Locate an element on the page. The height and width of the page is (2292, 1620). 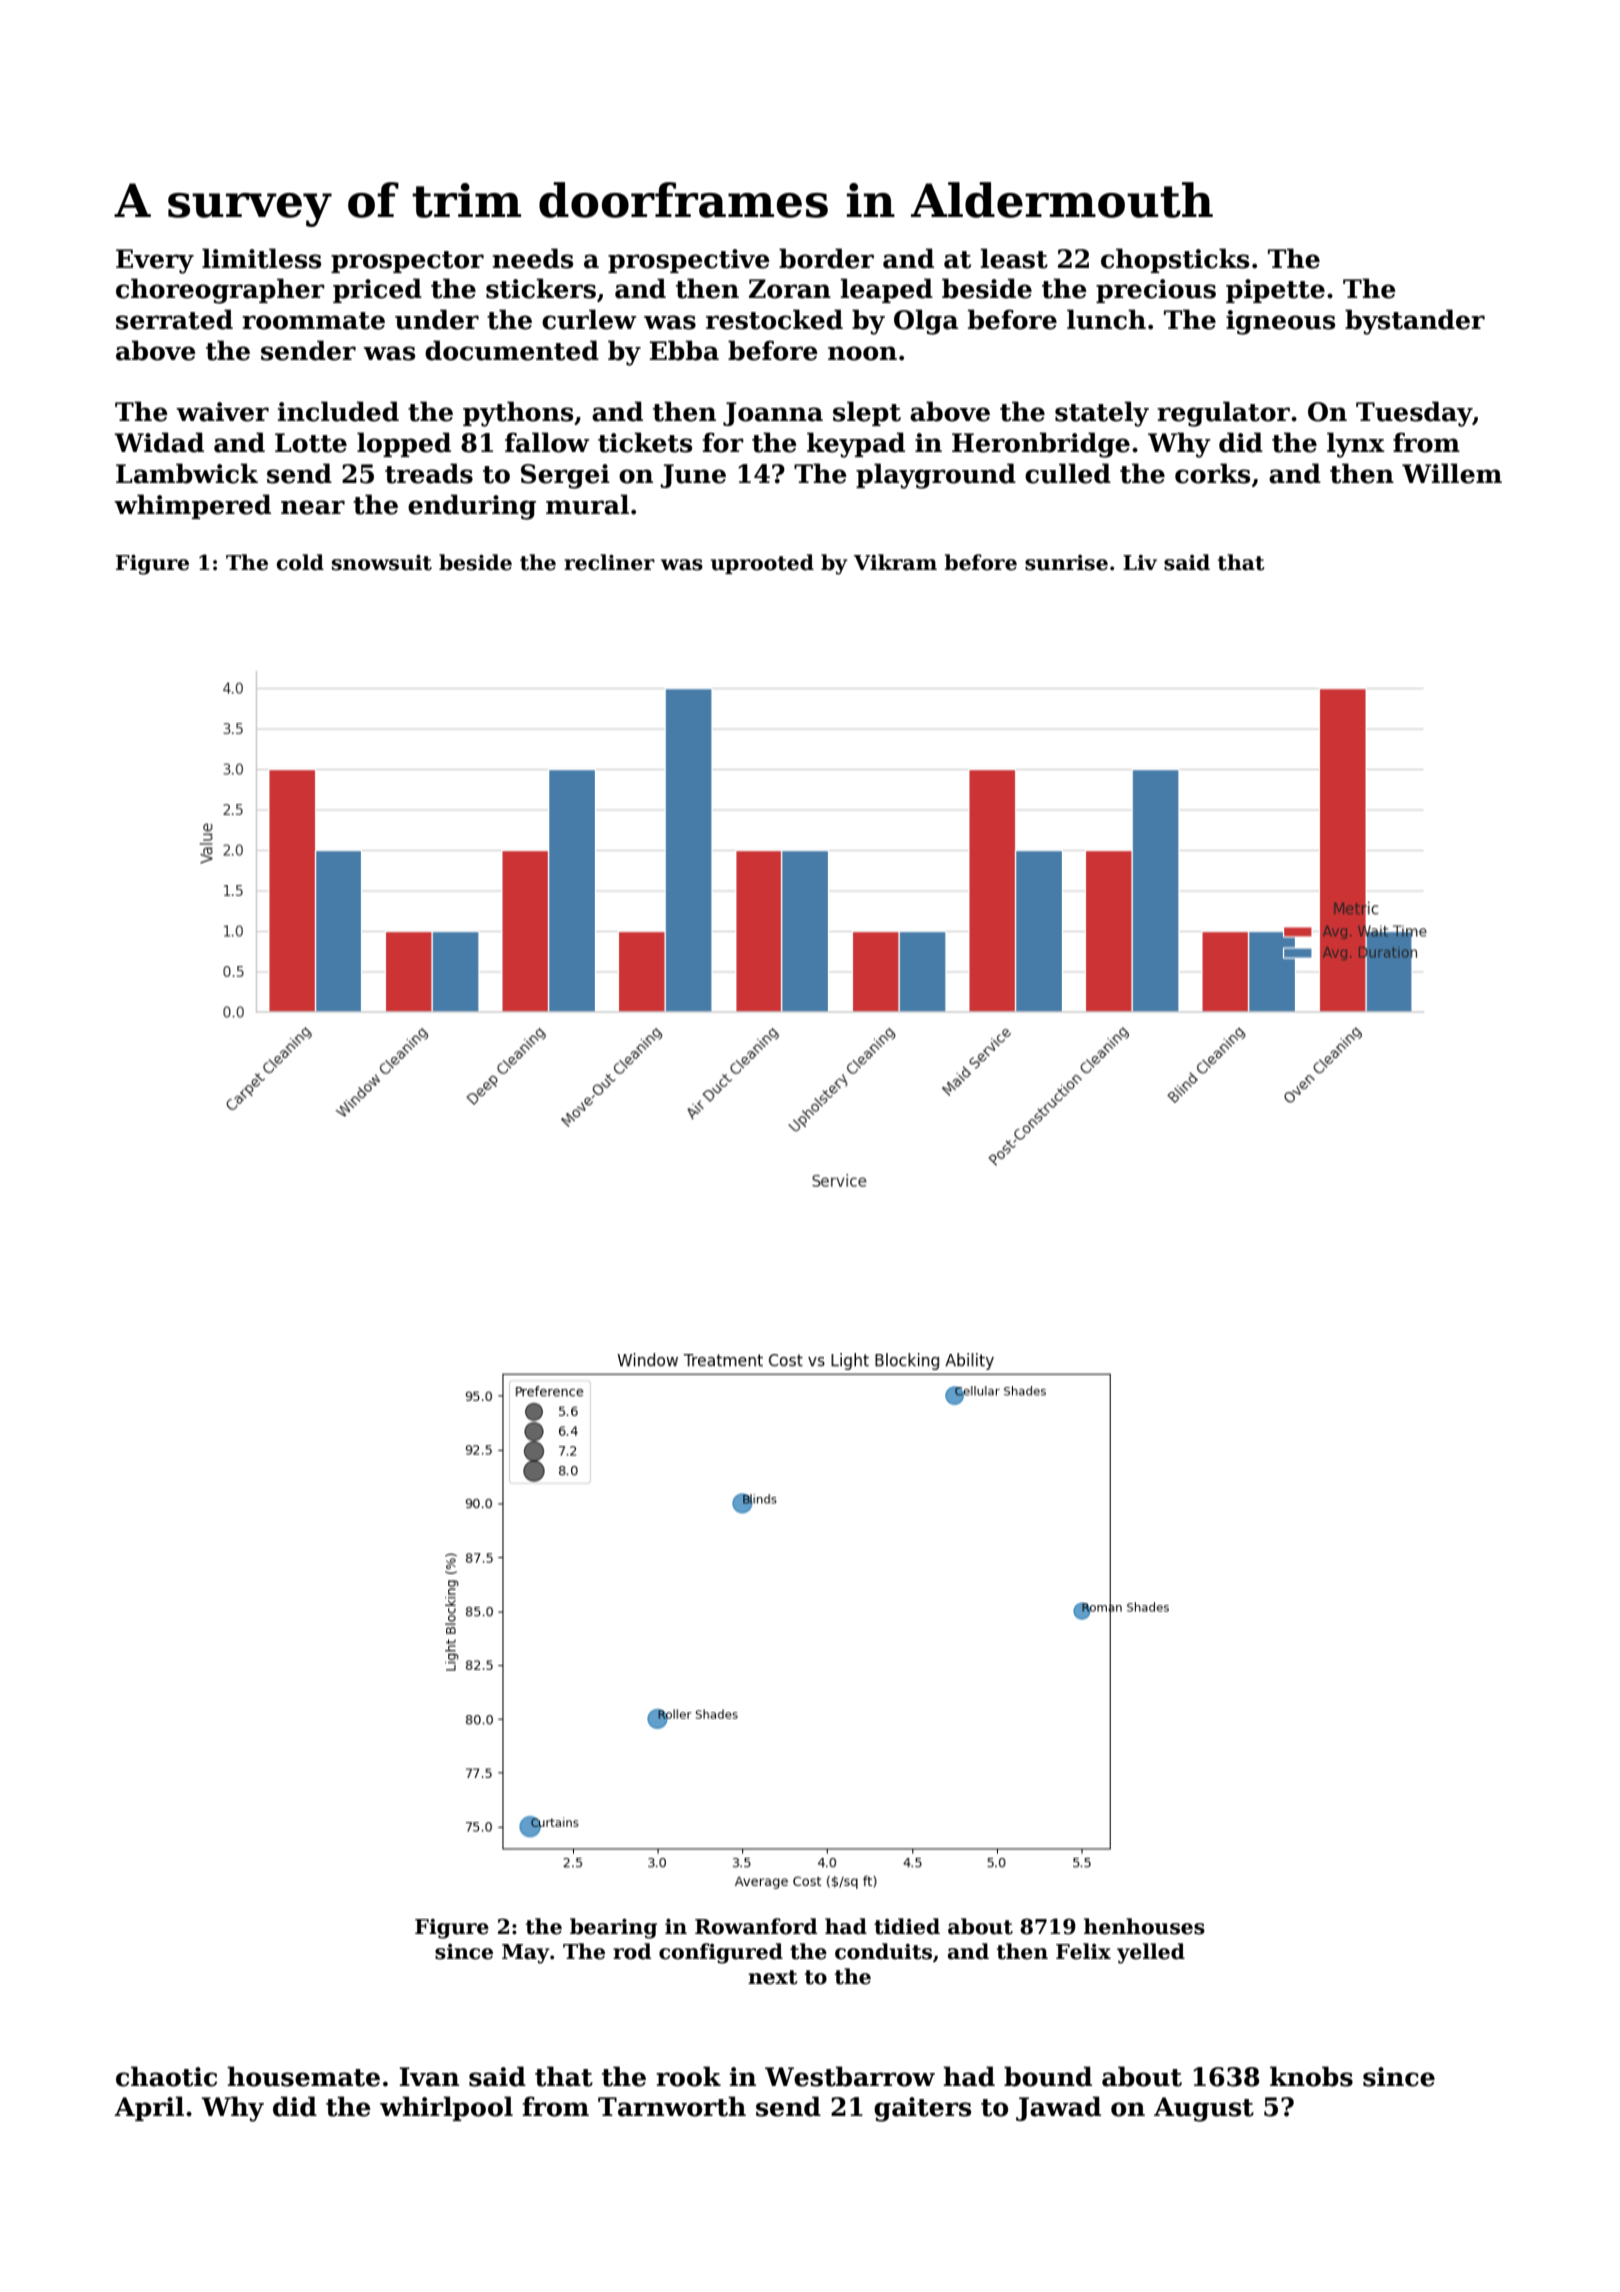
Liv is located at coordinates (1140, 562).
